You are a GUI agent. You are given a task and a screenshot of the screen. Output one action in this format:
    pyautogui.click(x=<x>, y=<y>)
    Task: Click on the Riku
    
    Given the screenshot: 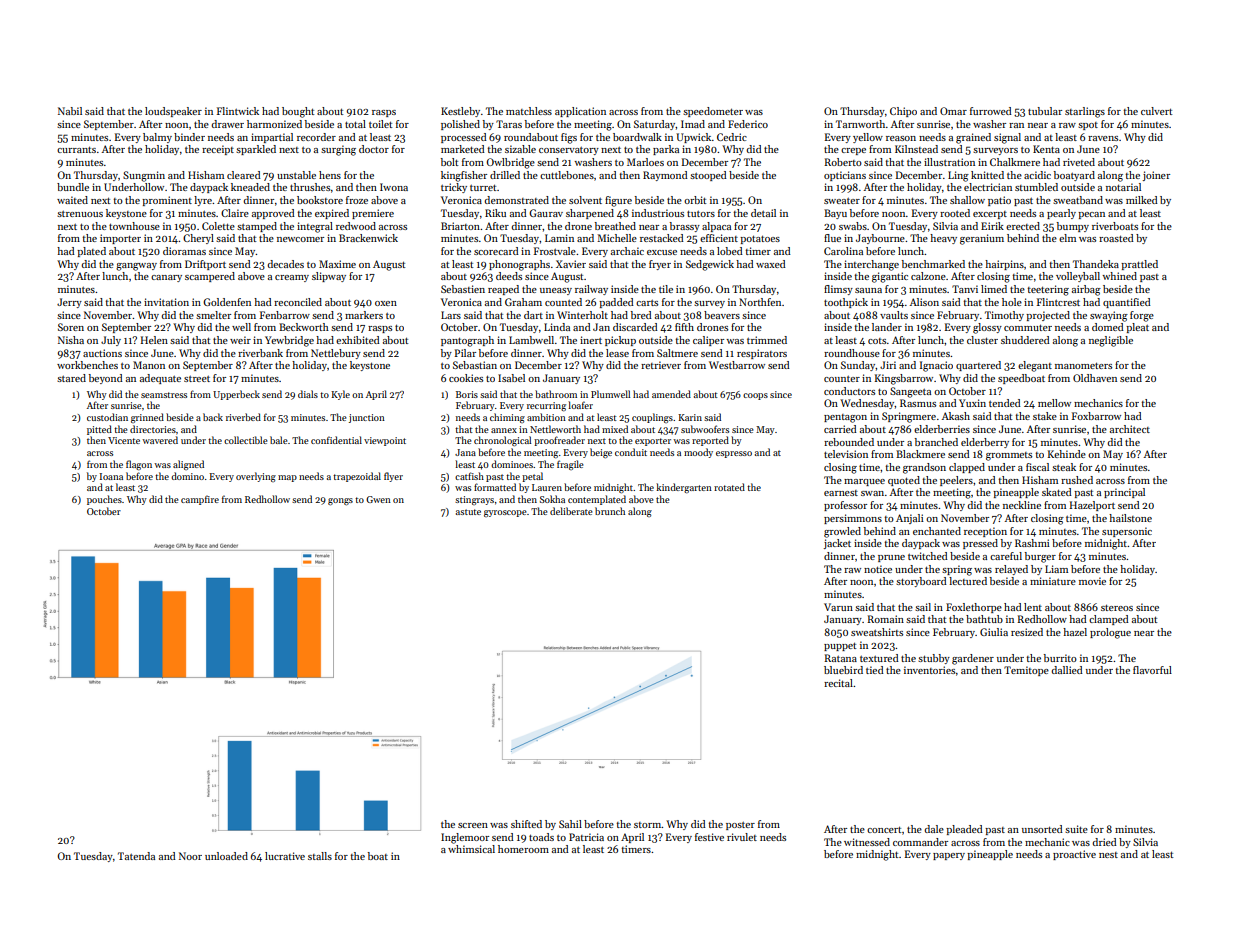 What is the action you would take?
    pyautogui.click(x=495, y=213)
